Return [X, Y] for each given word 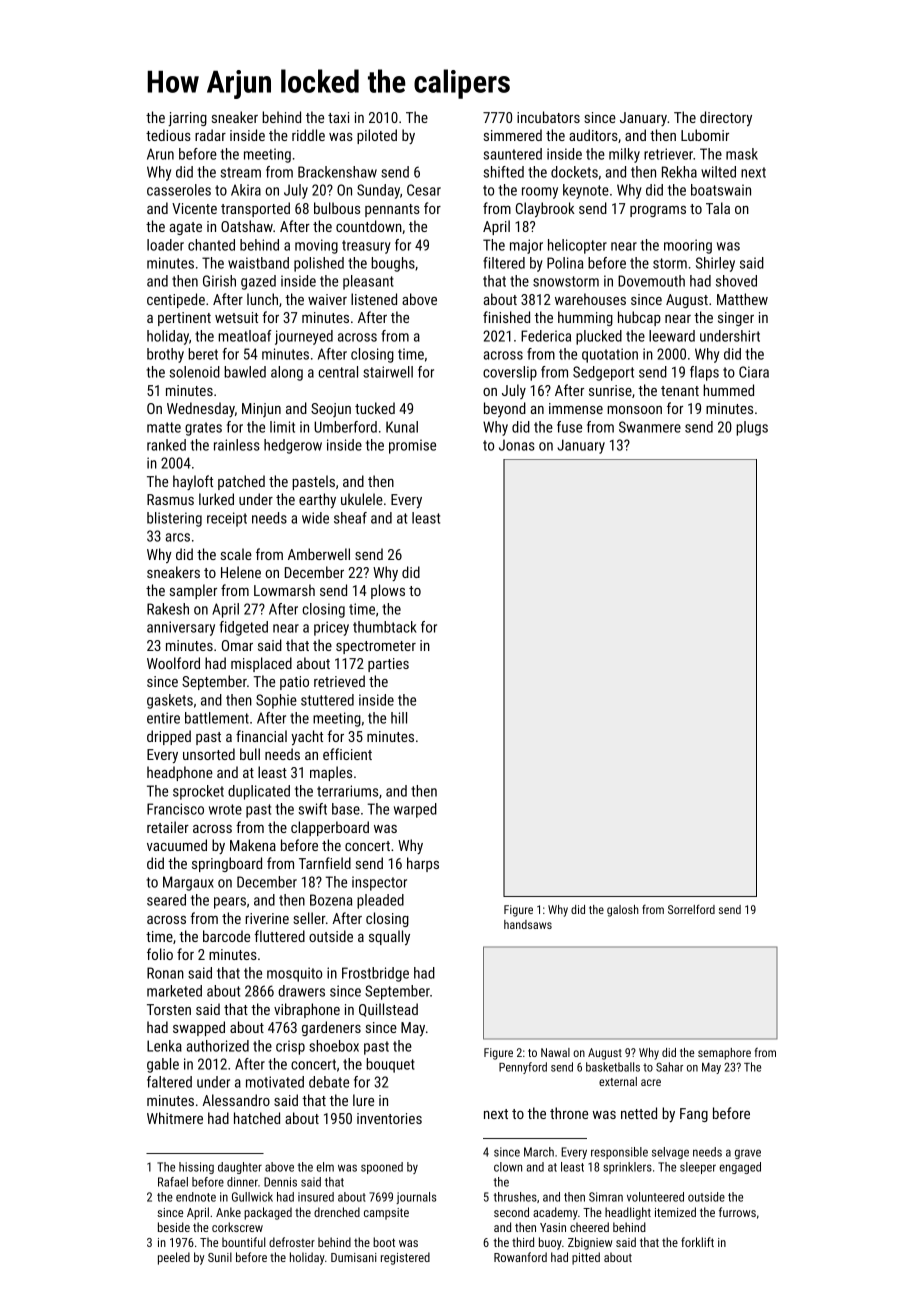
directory [726, 118]
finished [506, 317]
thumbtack [385, 627]
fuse [569, 427]
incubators [548, 117]
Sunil [220, 1257]
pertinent [184, 319]
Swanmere [650, 427]
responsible [619, 1153]
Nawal [555, 1052]
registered [405, 1258]
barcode [226, 936]
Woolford [173, 663]
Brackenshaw [337, 172]
